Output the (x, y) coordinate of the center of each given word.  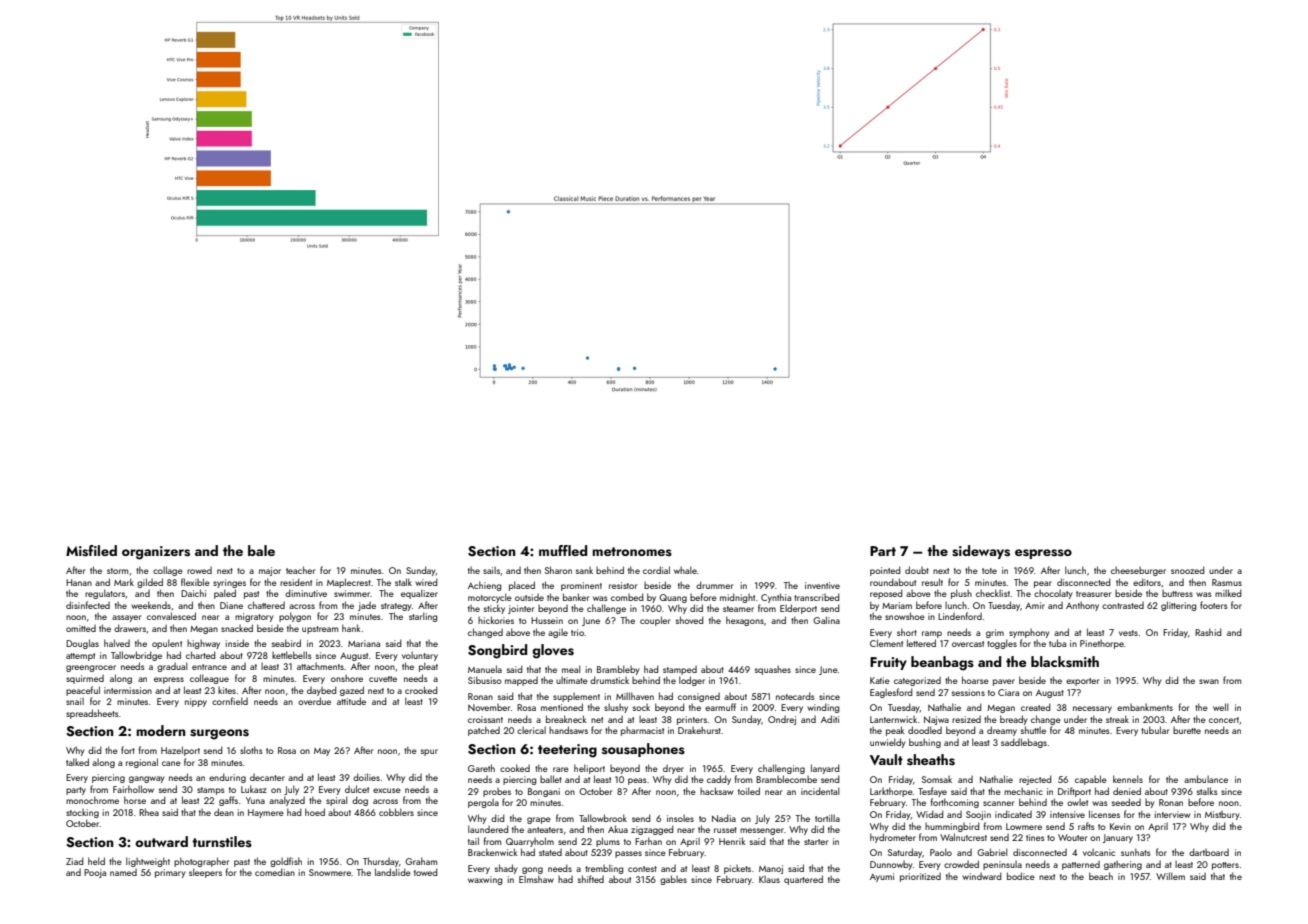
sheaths (931, 760)
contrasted (1123, 605)
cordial (656, 570)
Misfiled (91, 551)
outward (161, 841)
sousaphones (643, 750)
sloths (251, 750)
